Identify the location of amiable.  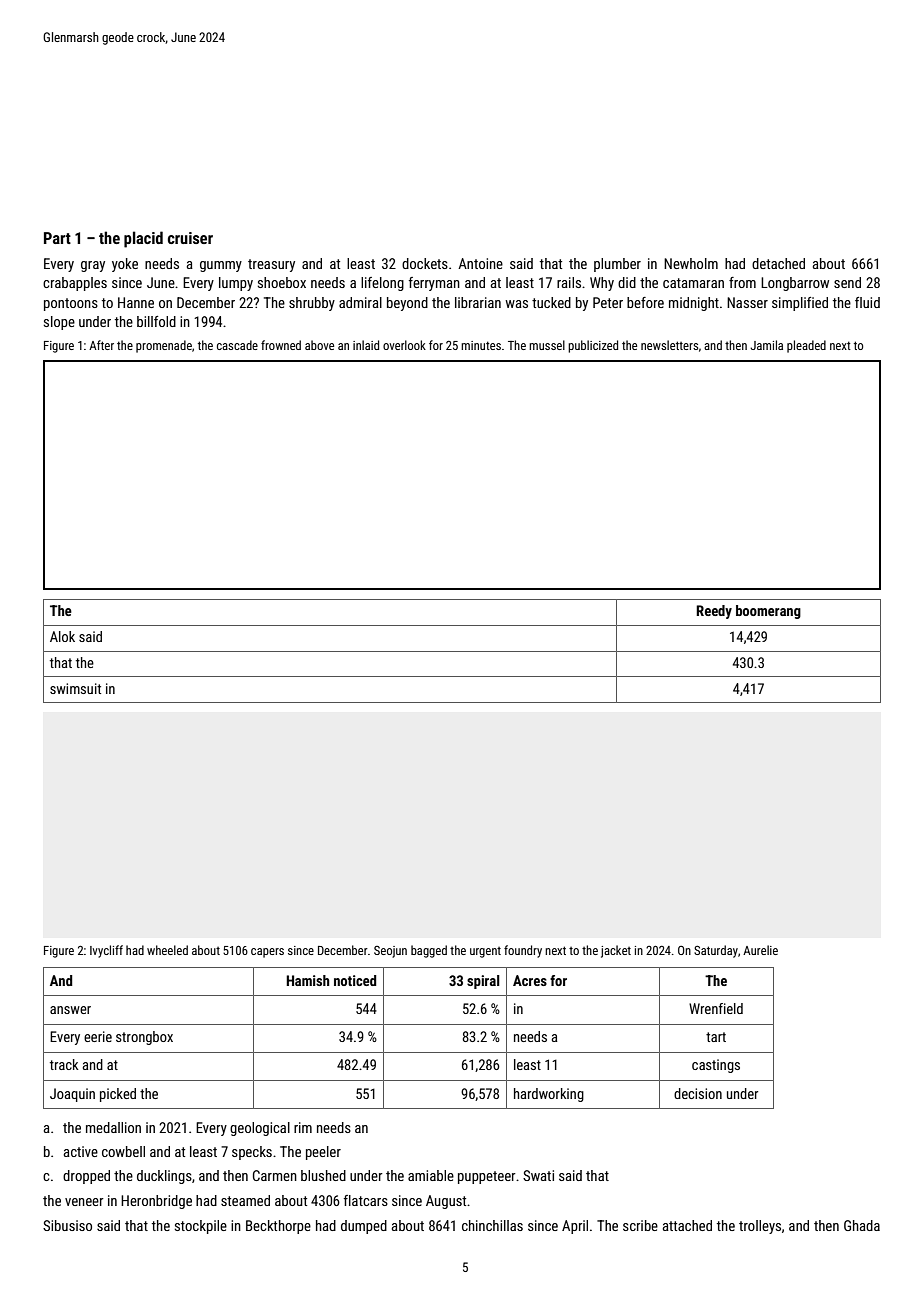
(431, 1175).
